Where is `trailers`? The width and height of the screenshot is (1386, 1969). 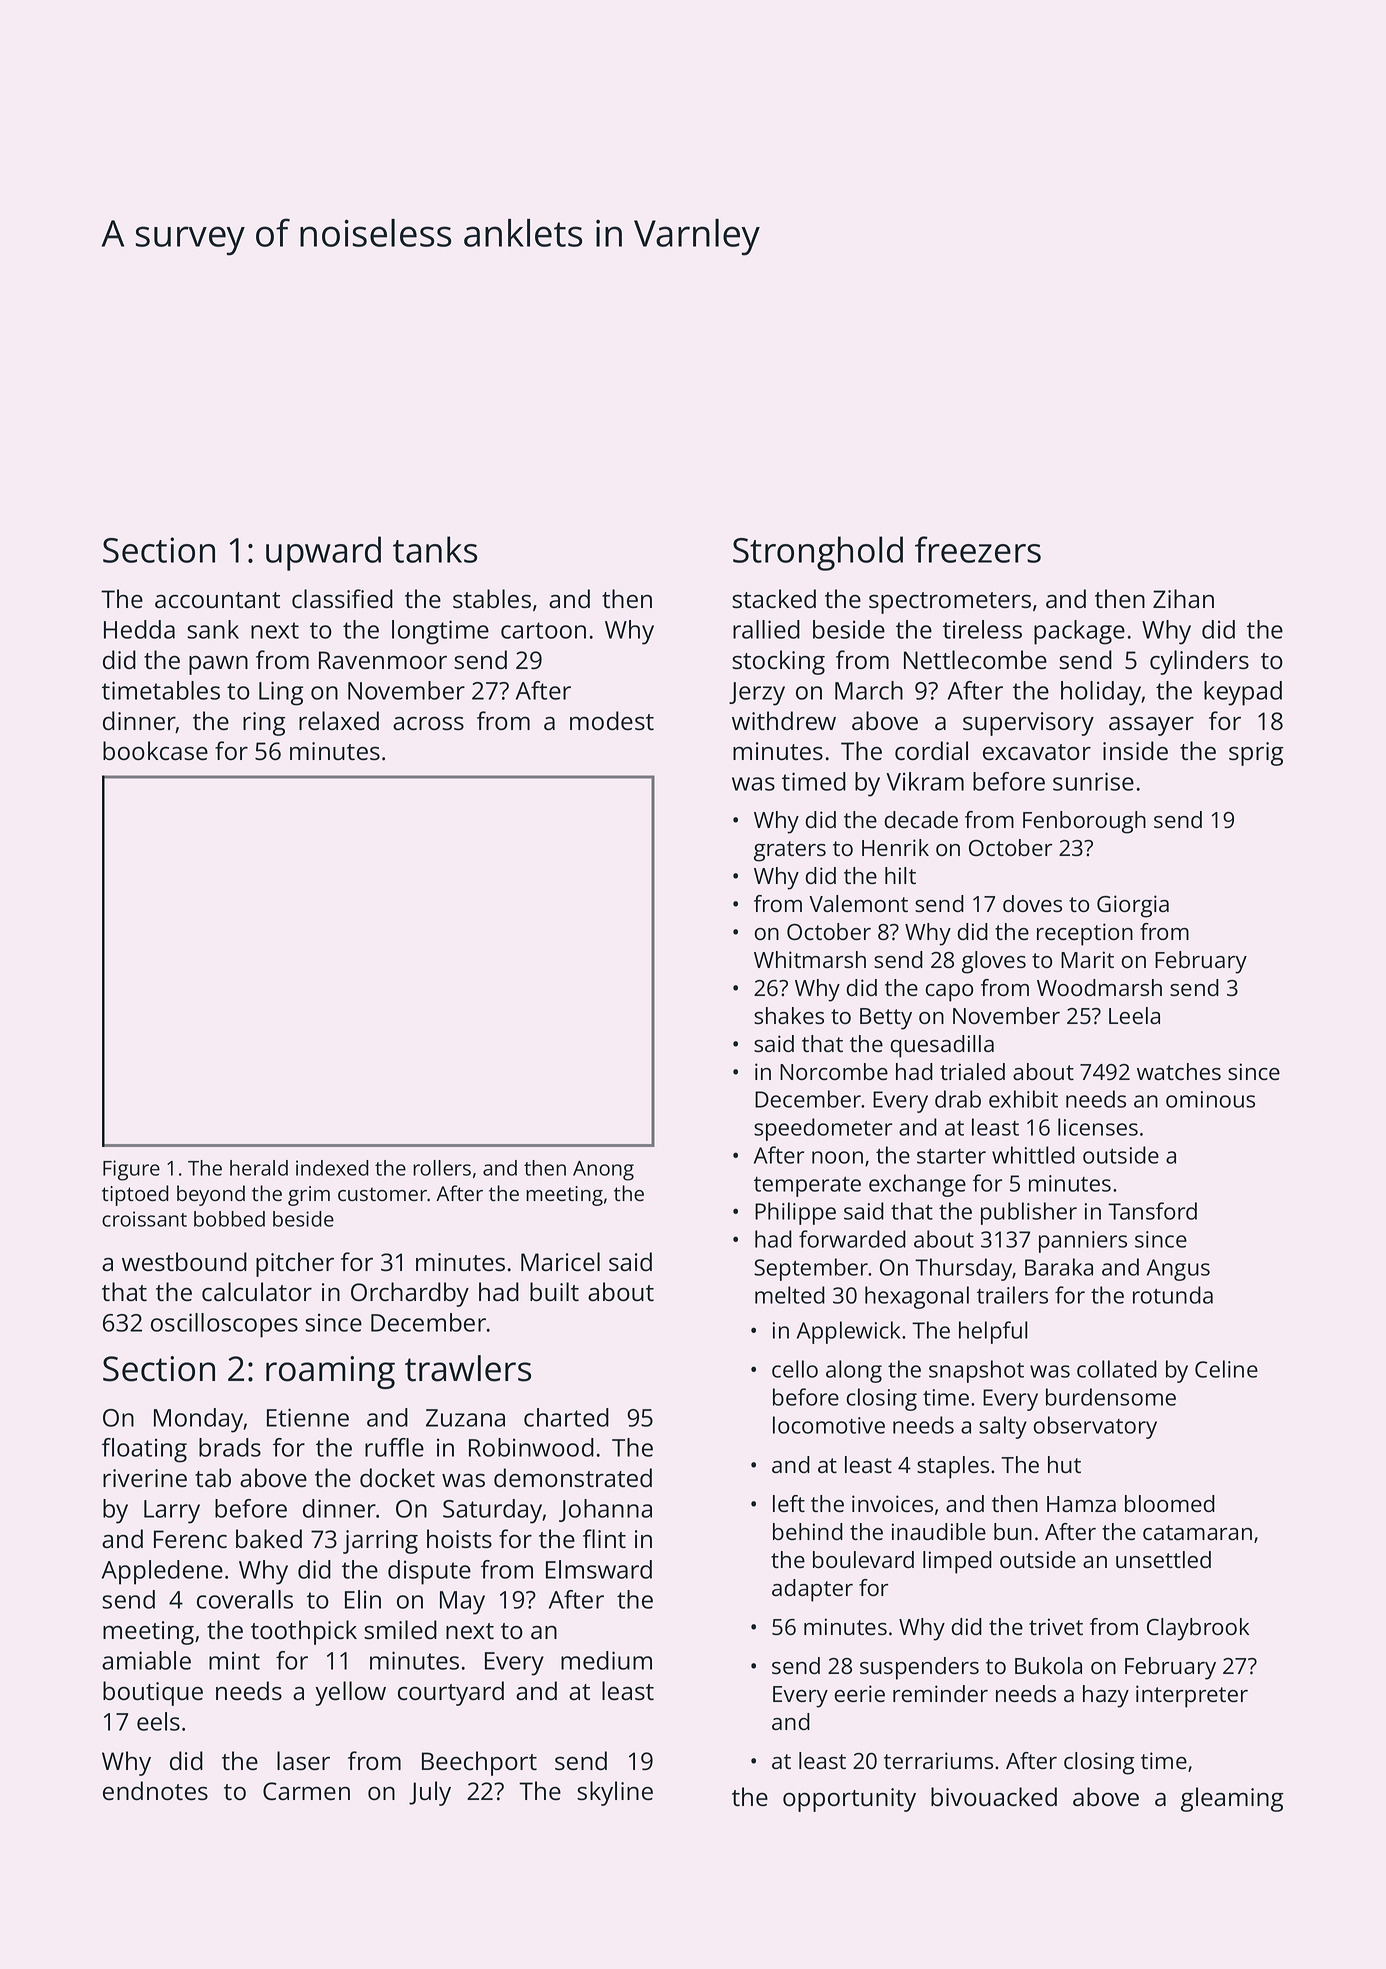 trailers is located at coordinates (1012, 1295).
